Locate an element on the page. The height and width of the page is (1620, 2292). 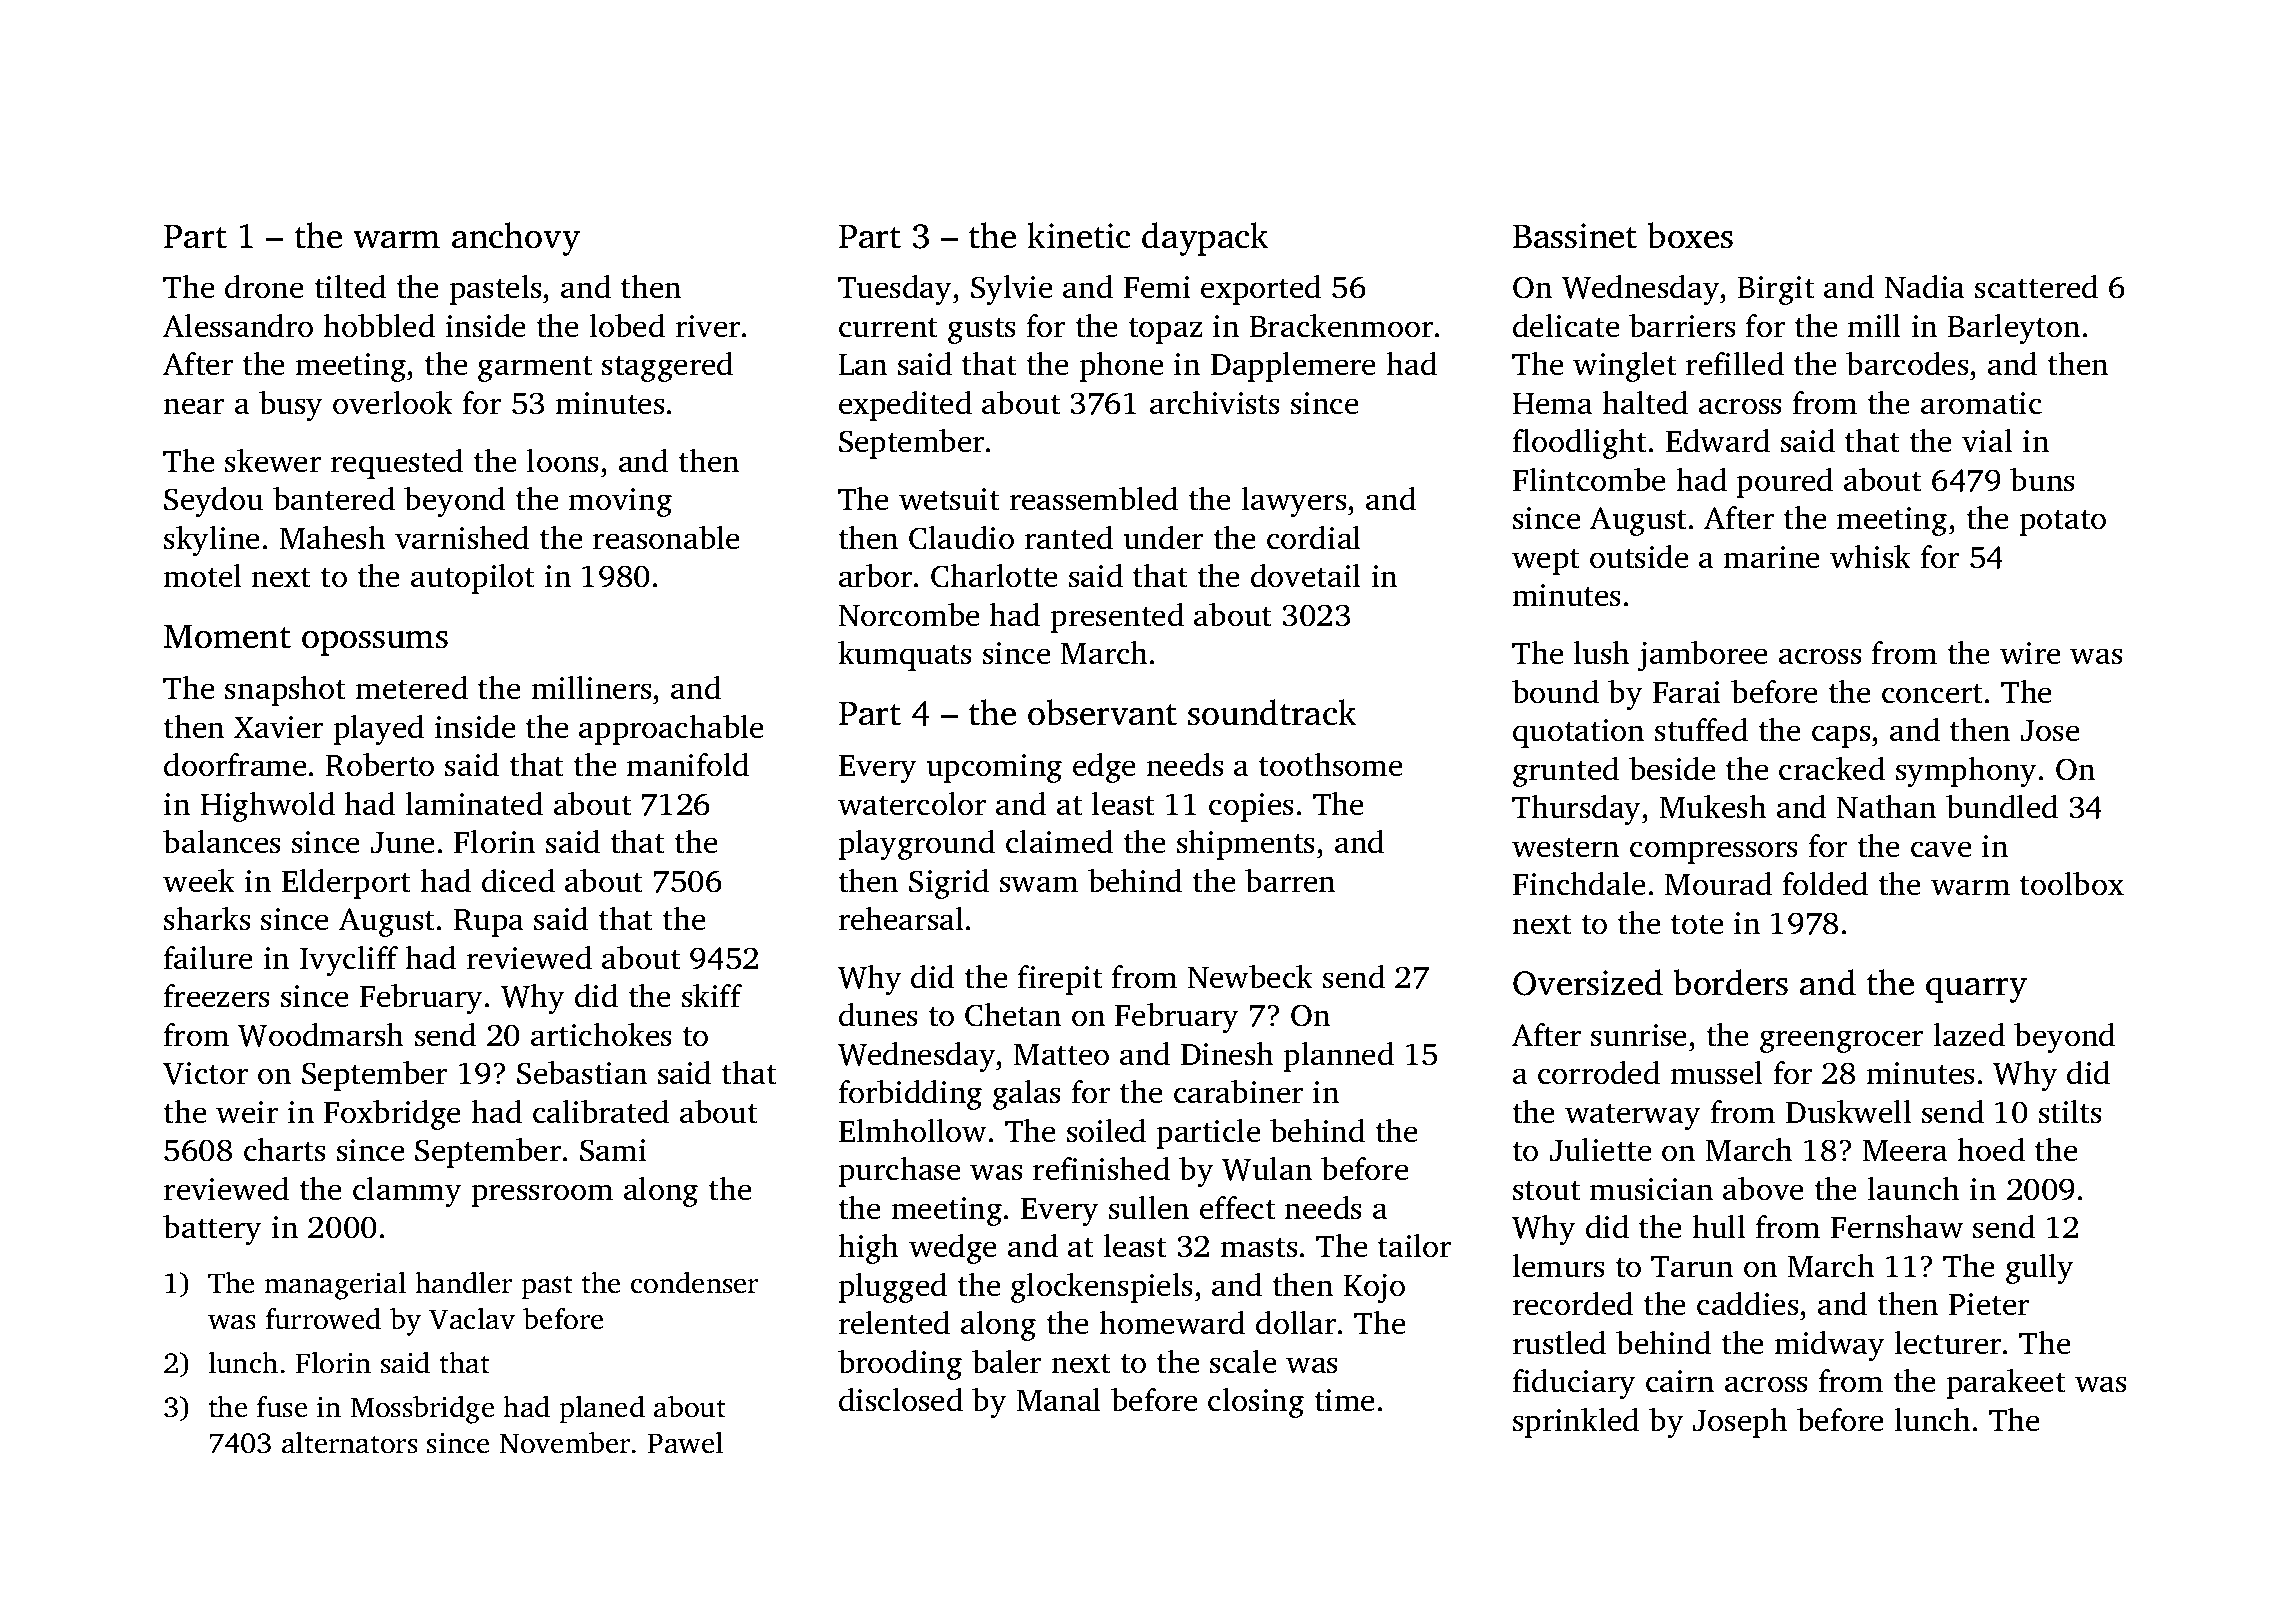
scattered is located at coordinates (2036, 287).
